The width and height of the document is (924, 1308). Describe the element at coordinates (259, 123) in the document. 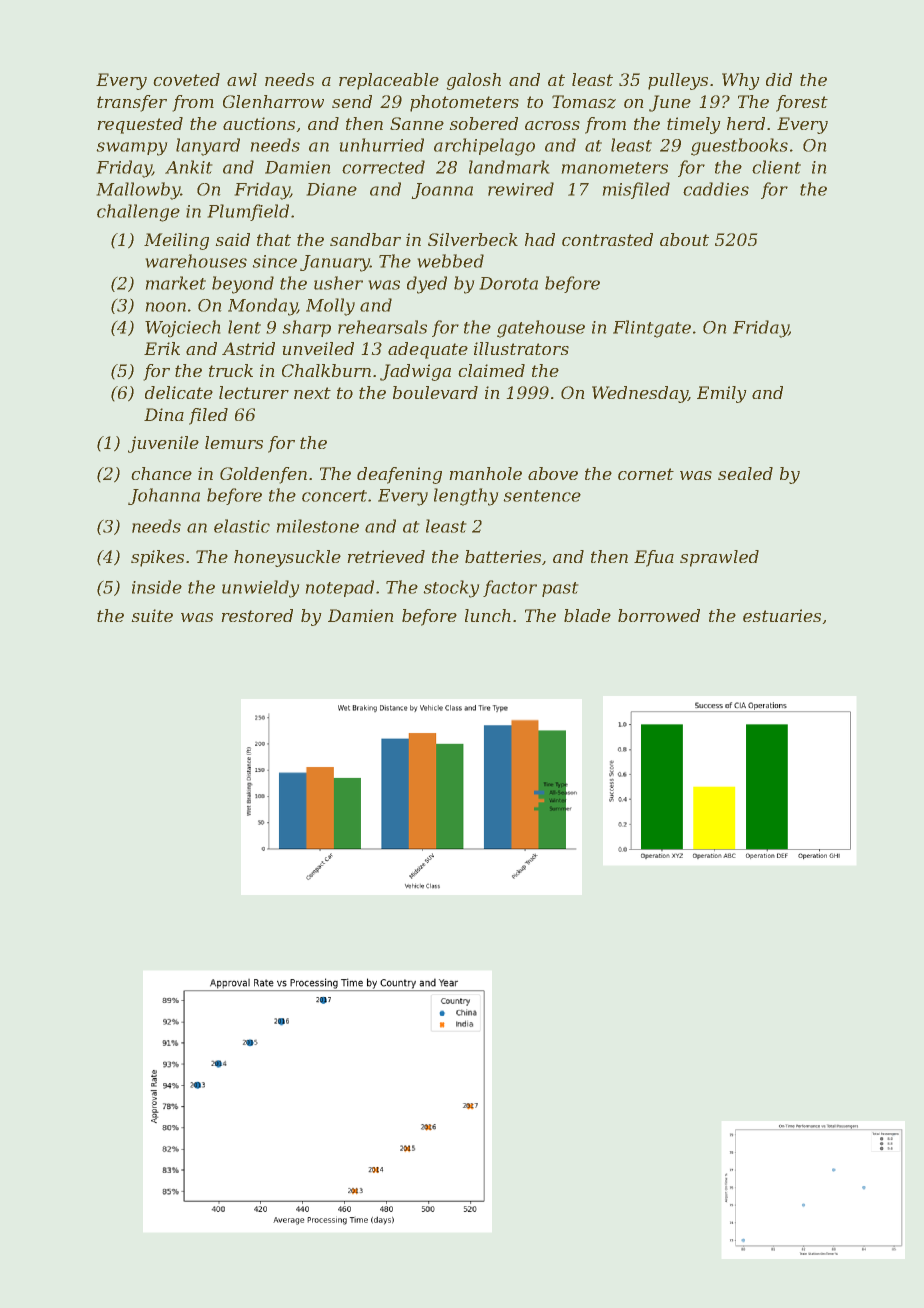

I see `auctions` at that location.
